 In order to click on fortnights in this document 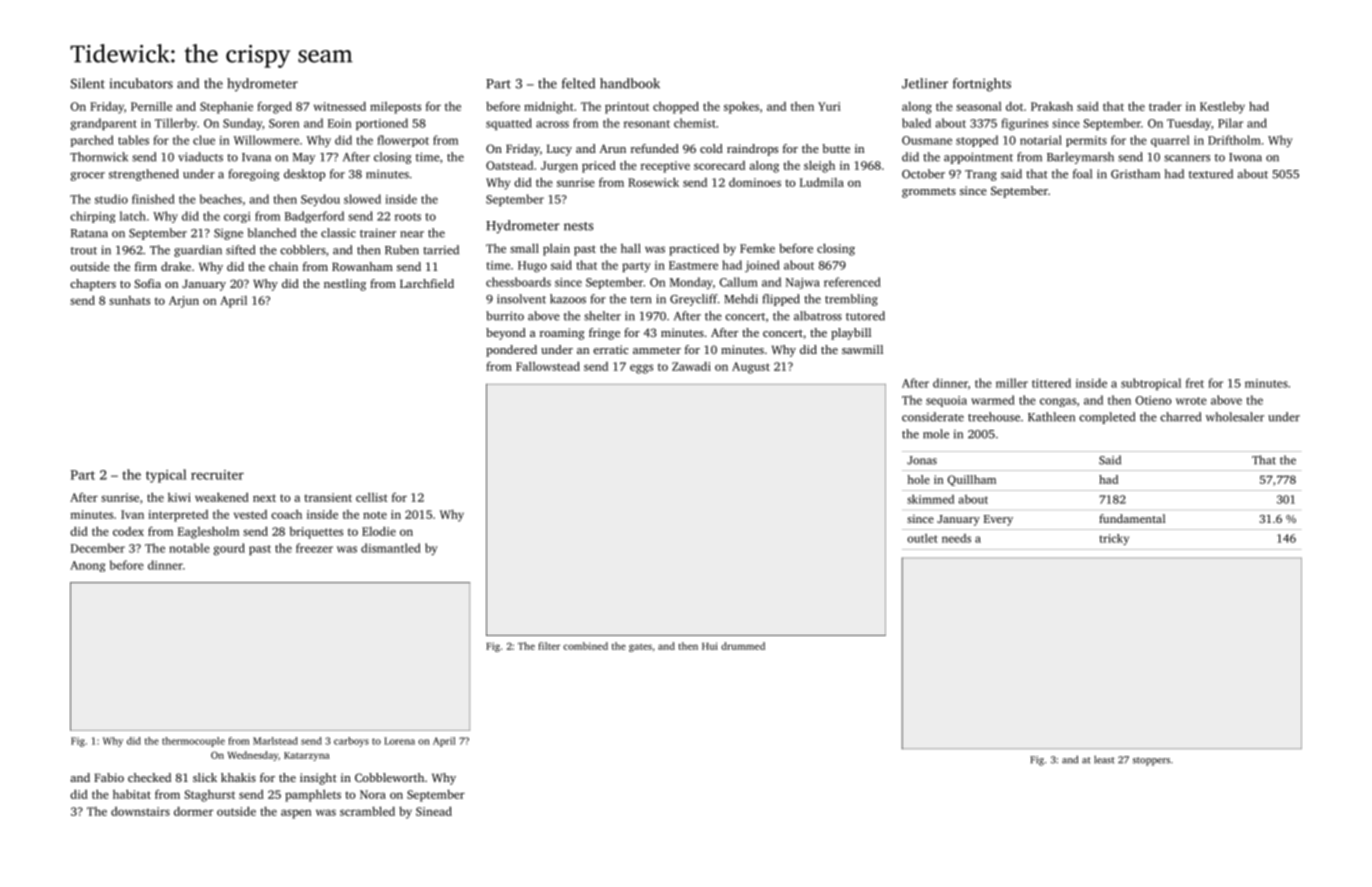, I will do `click(982, 85)`.
